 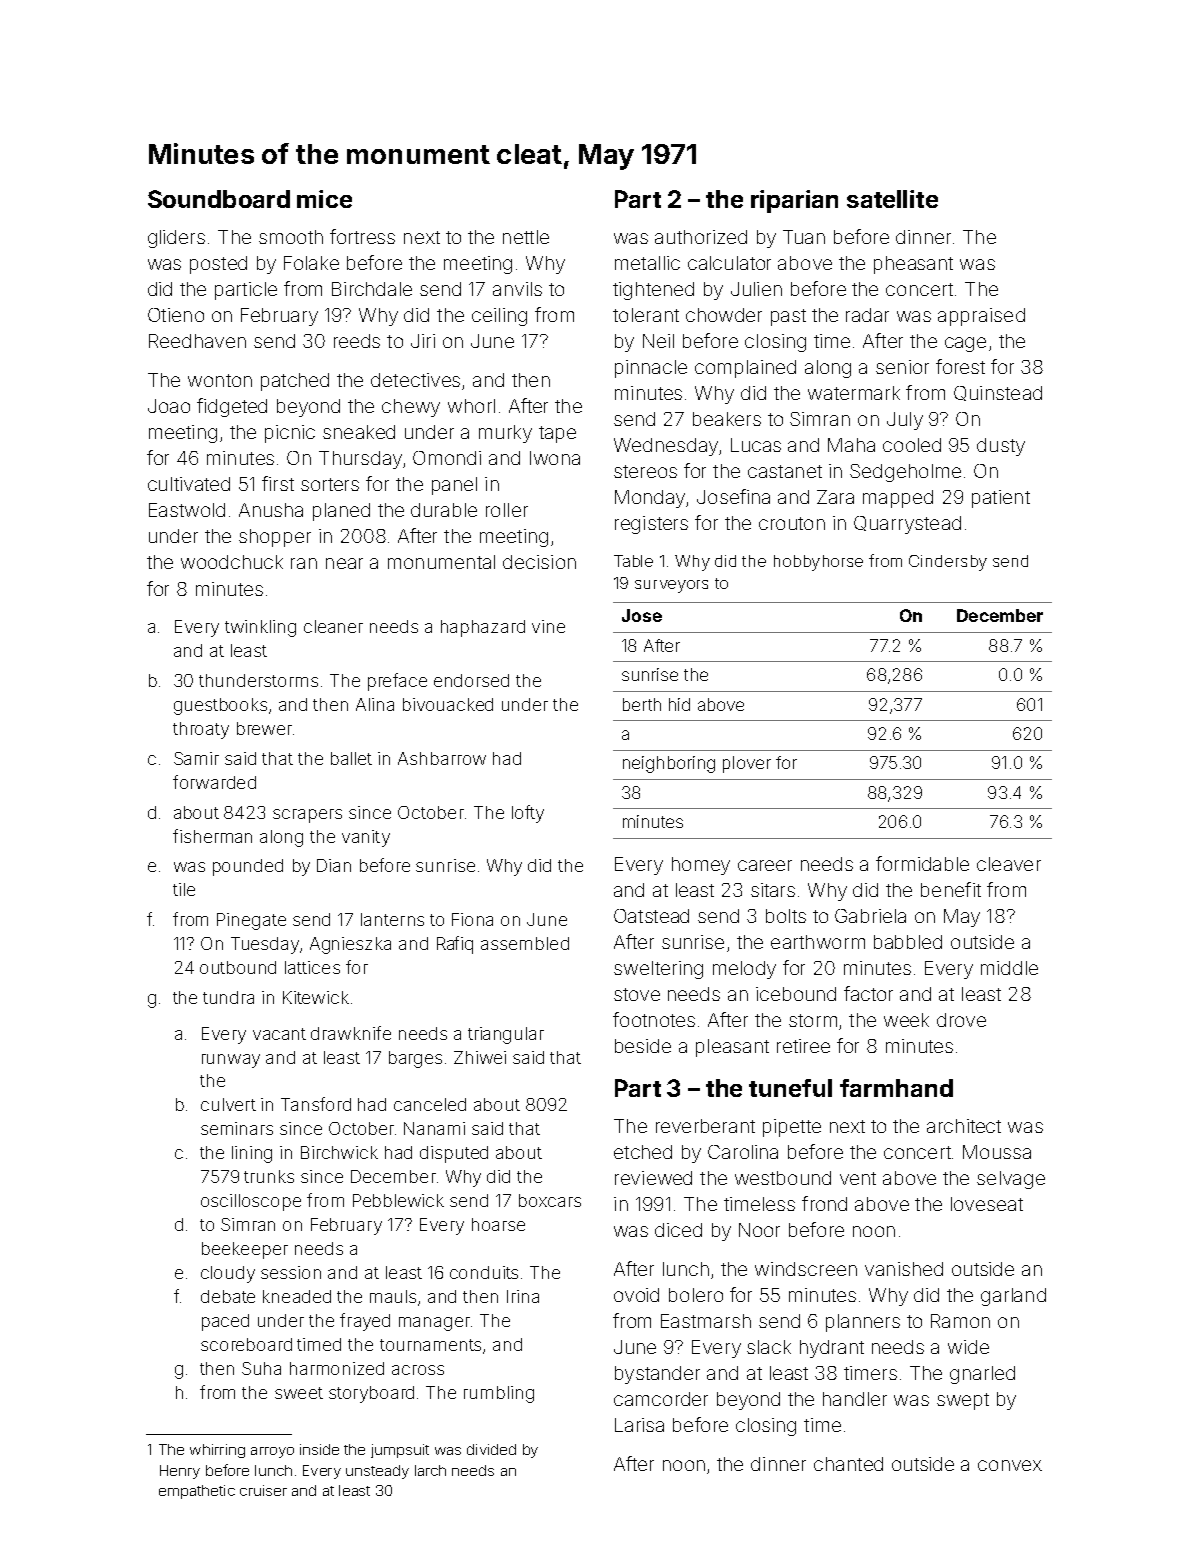 I want to click on middle, so click(x=1009, y=968).
